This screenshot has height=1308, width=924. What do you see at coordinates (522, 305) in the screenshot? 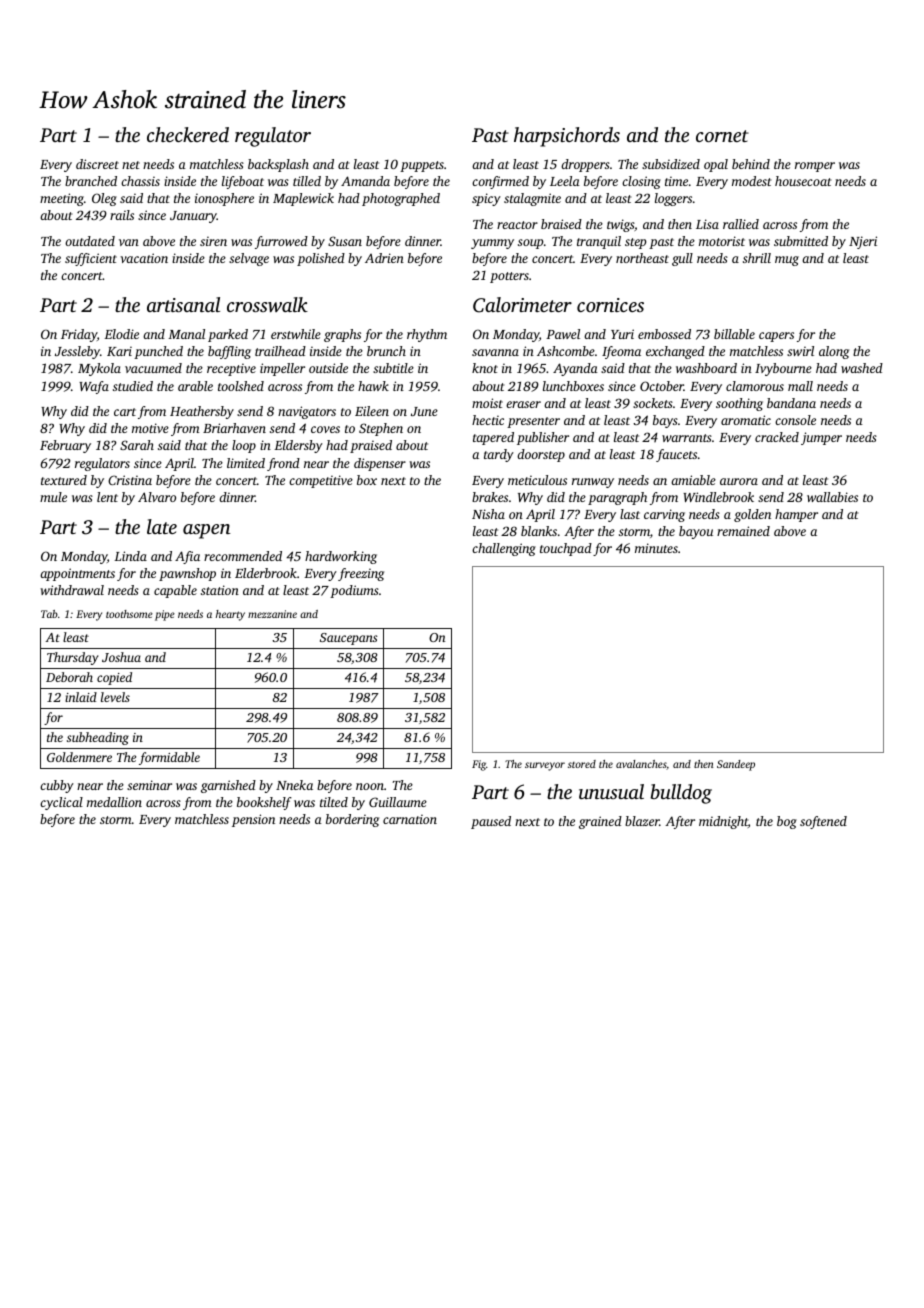
I see `Calorimeter` at bounding box center [522, 305].
